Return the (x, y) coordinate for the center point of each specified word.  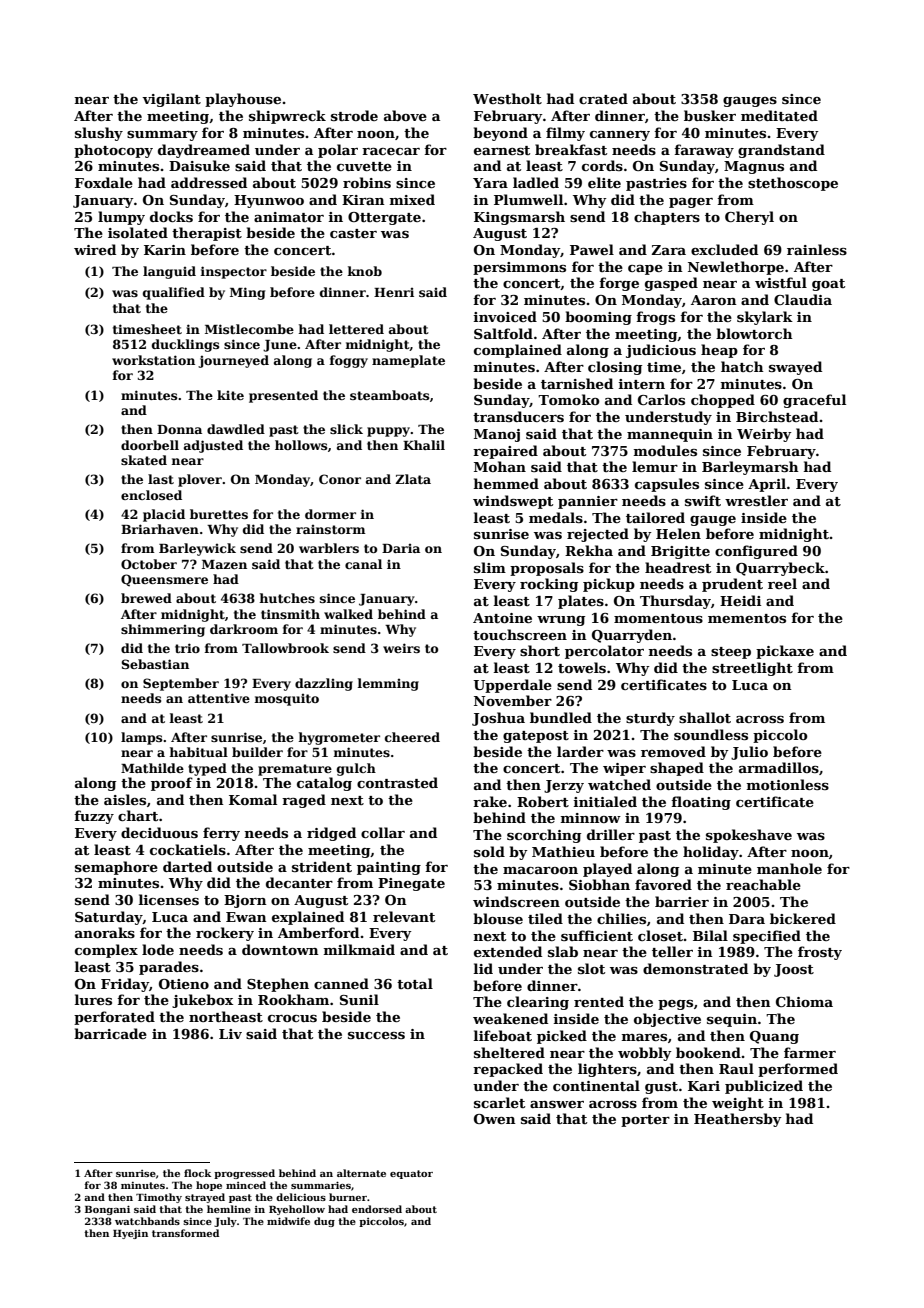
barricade (110, 1033)
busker (710, 115)
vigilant (171, 100)
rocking (549, 585)
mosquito (286, 700)
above (405, 115)
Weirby (764, 435)
